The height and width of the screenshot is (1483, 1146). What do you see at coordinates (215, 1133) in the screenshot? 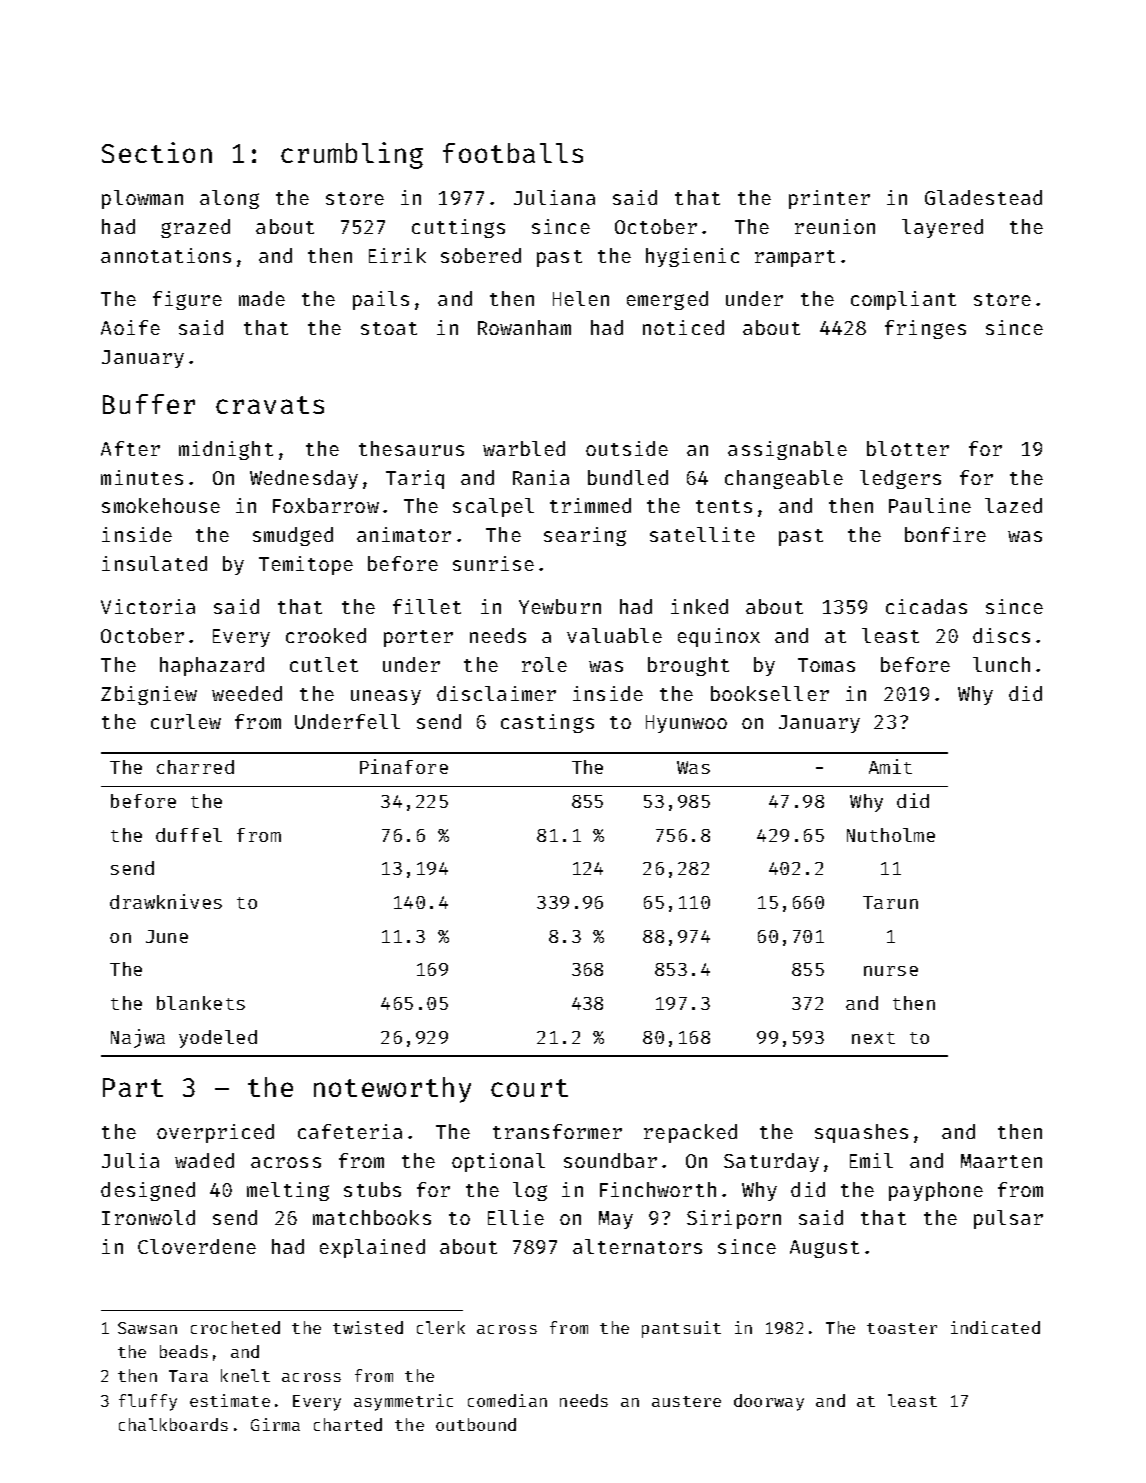
I see `overpriced` at bounding box center [215, 1133].
